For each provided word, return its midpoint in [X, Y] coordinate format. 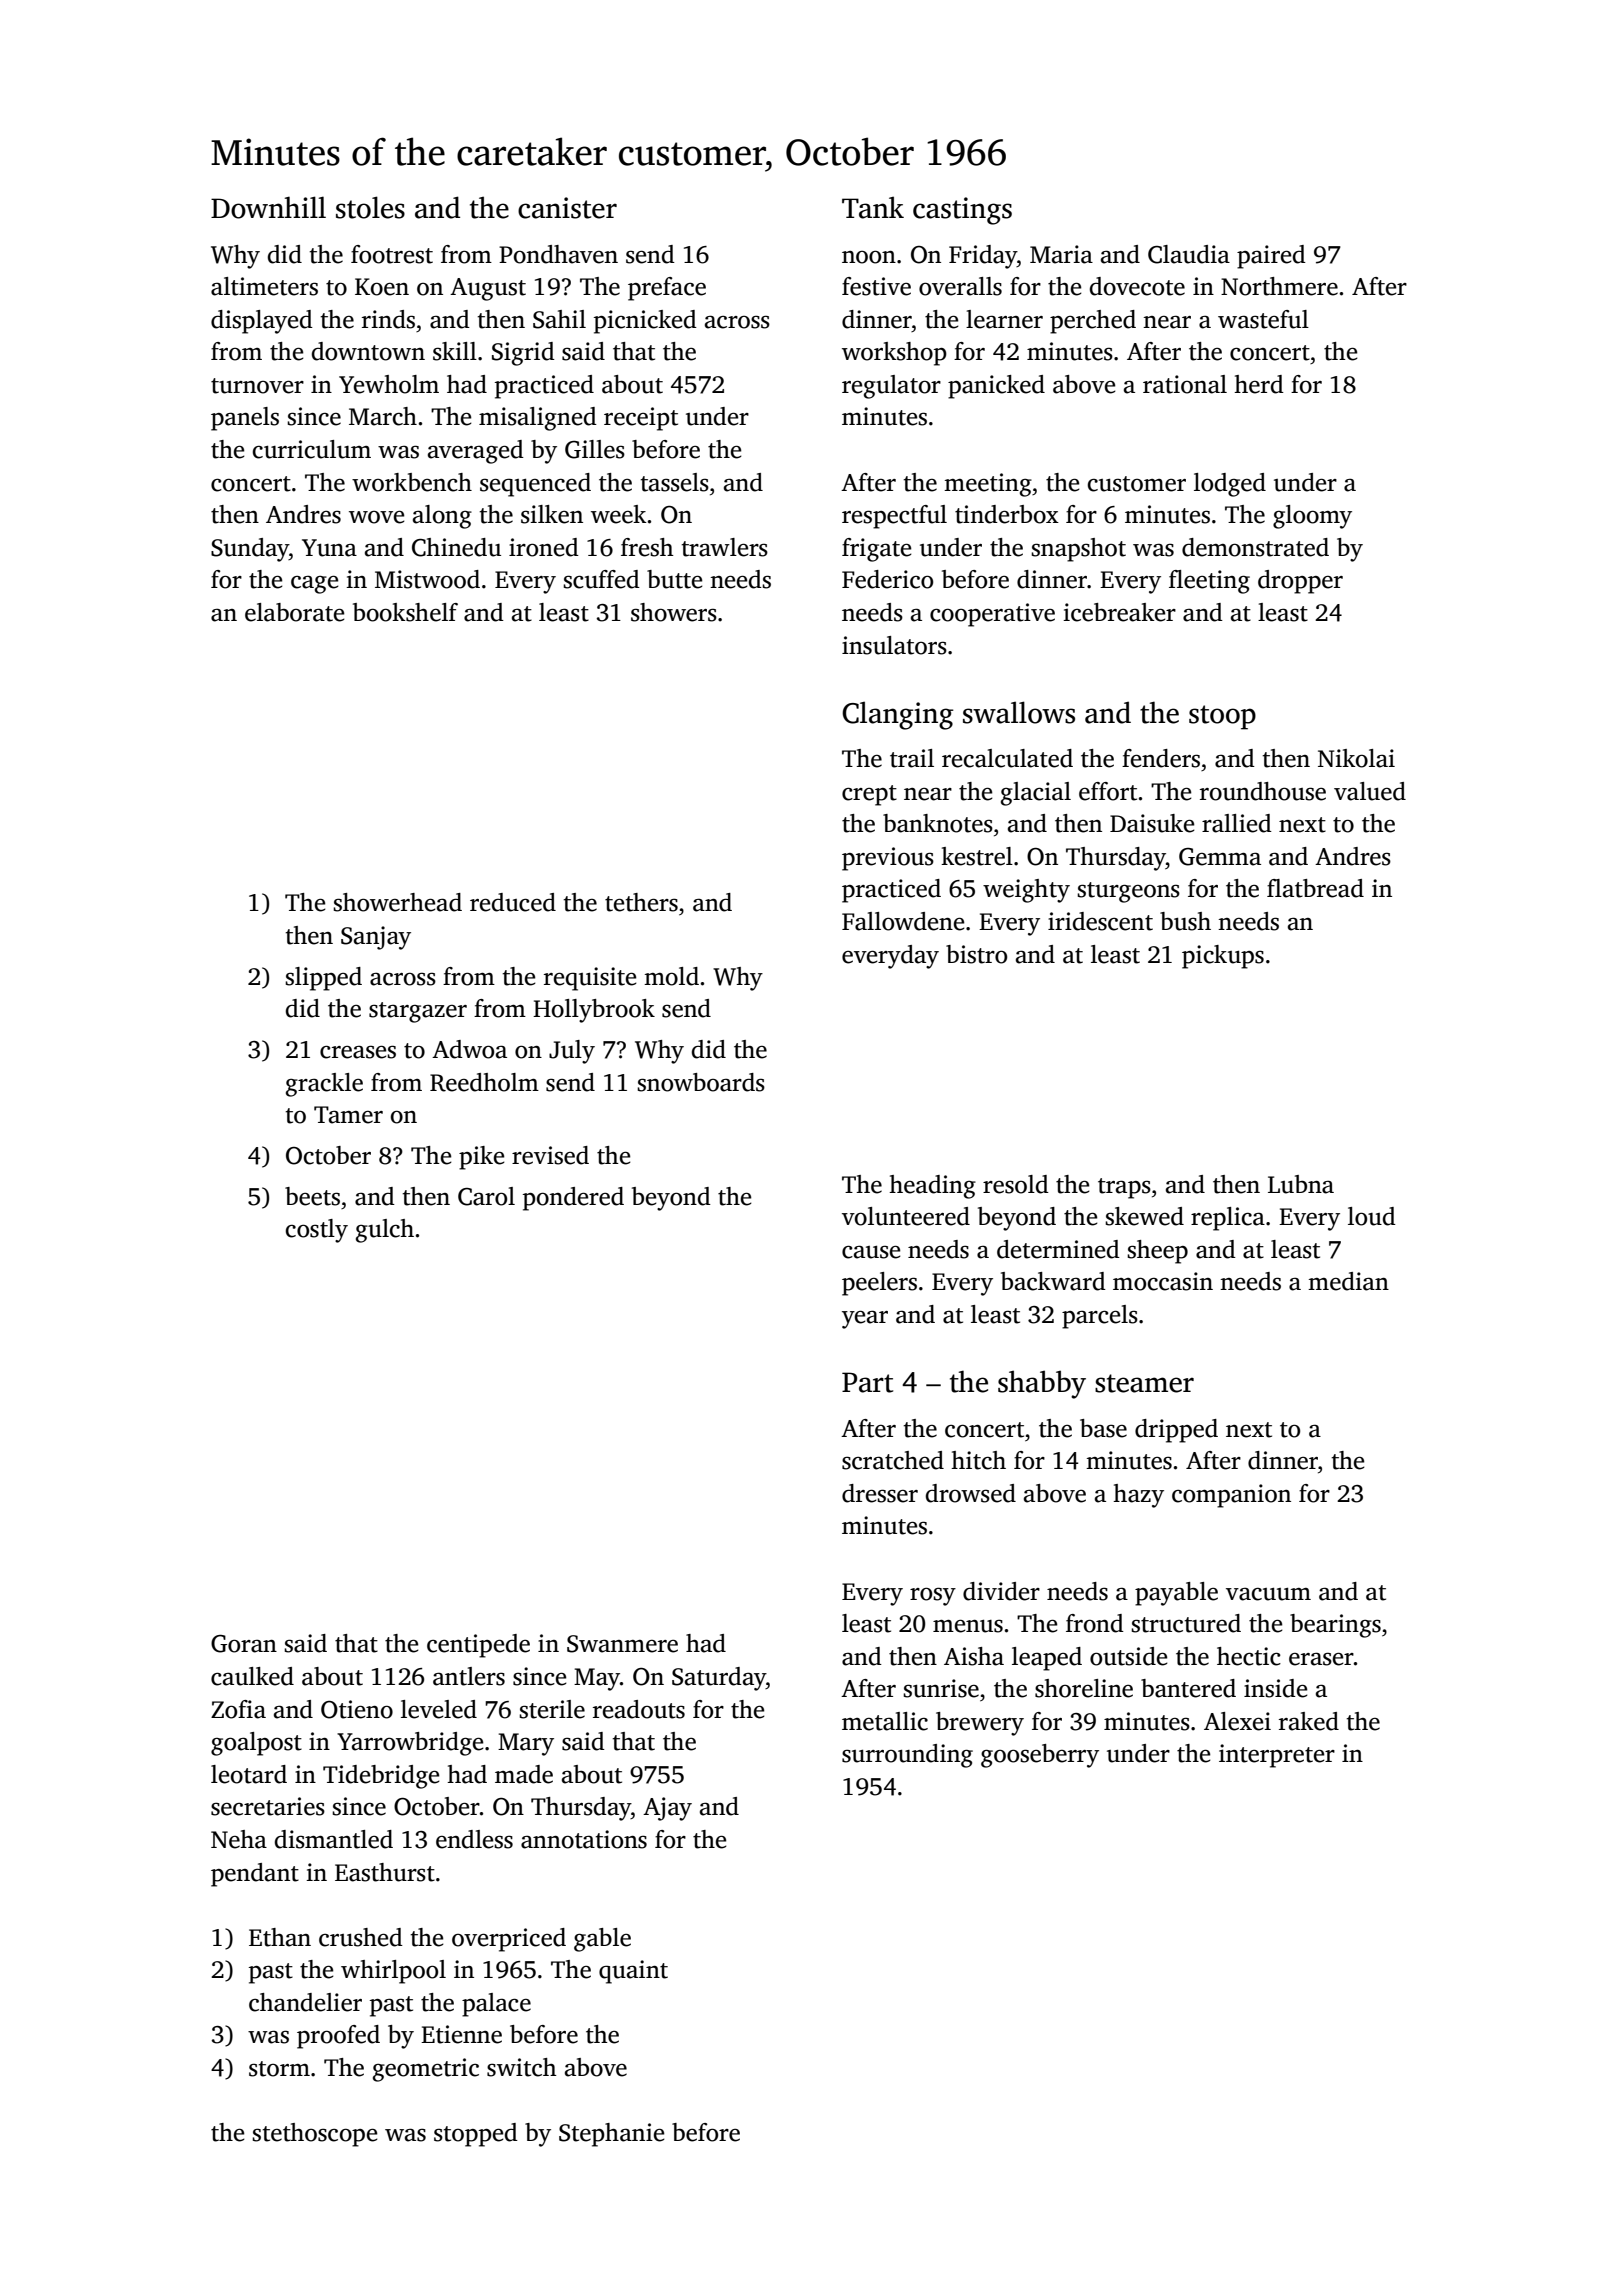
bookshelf [405, 612]
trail [912, 758]
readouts [639, 1709]
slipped [323, 979]
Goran [244, 1644]
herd [1259, 384]
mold [671, 976]
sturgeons [1128, 892]
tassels [675, 482]
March [383, 416]
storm [279, 2069]
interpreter [1277, 1756]
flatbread [1315, 888]
